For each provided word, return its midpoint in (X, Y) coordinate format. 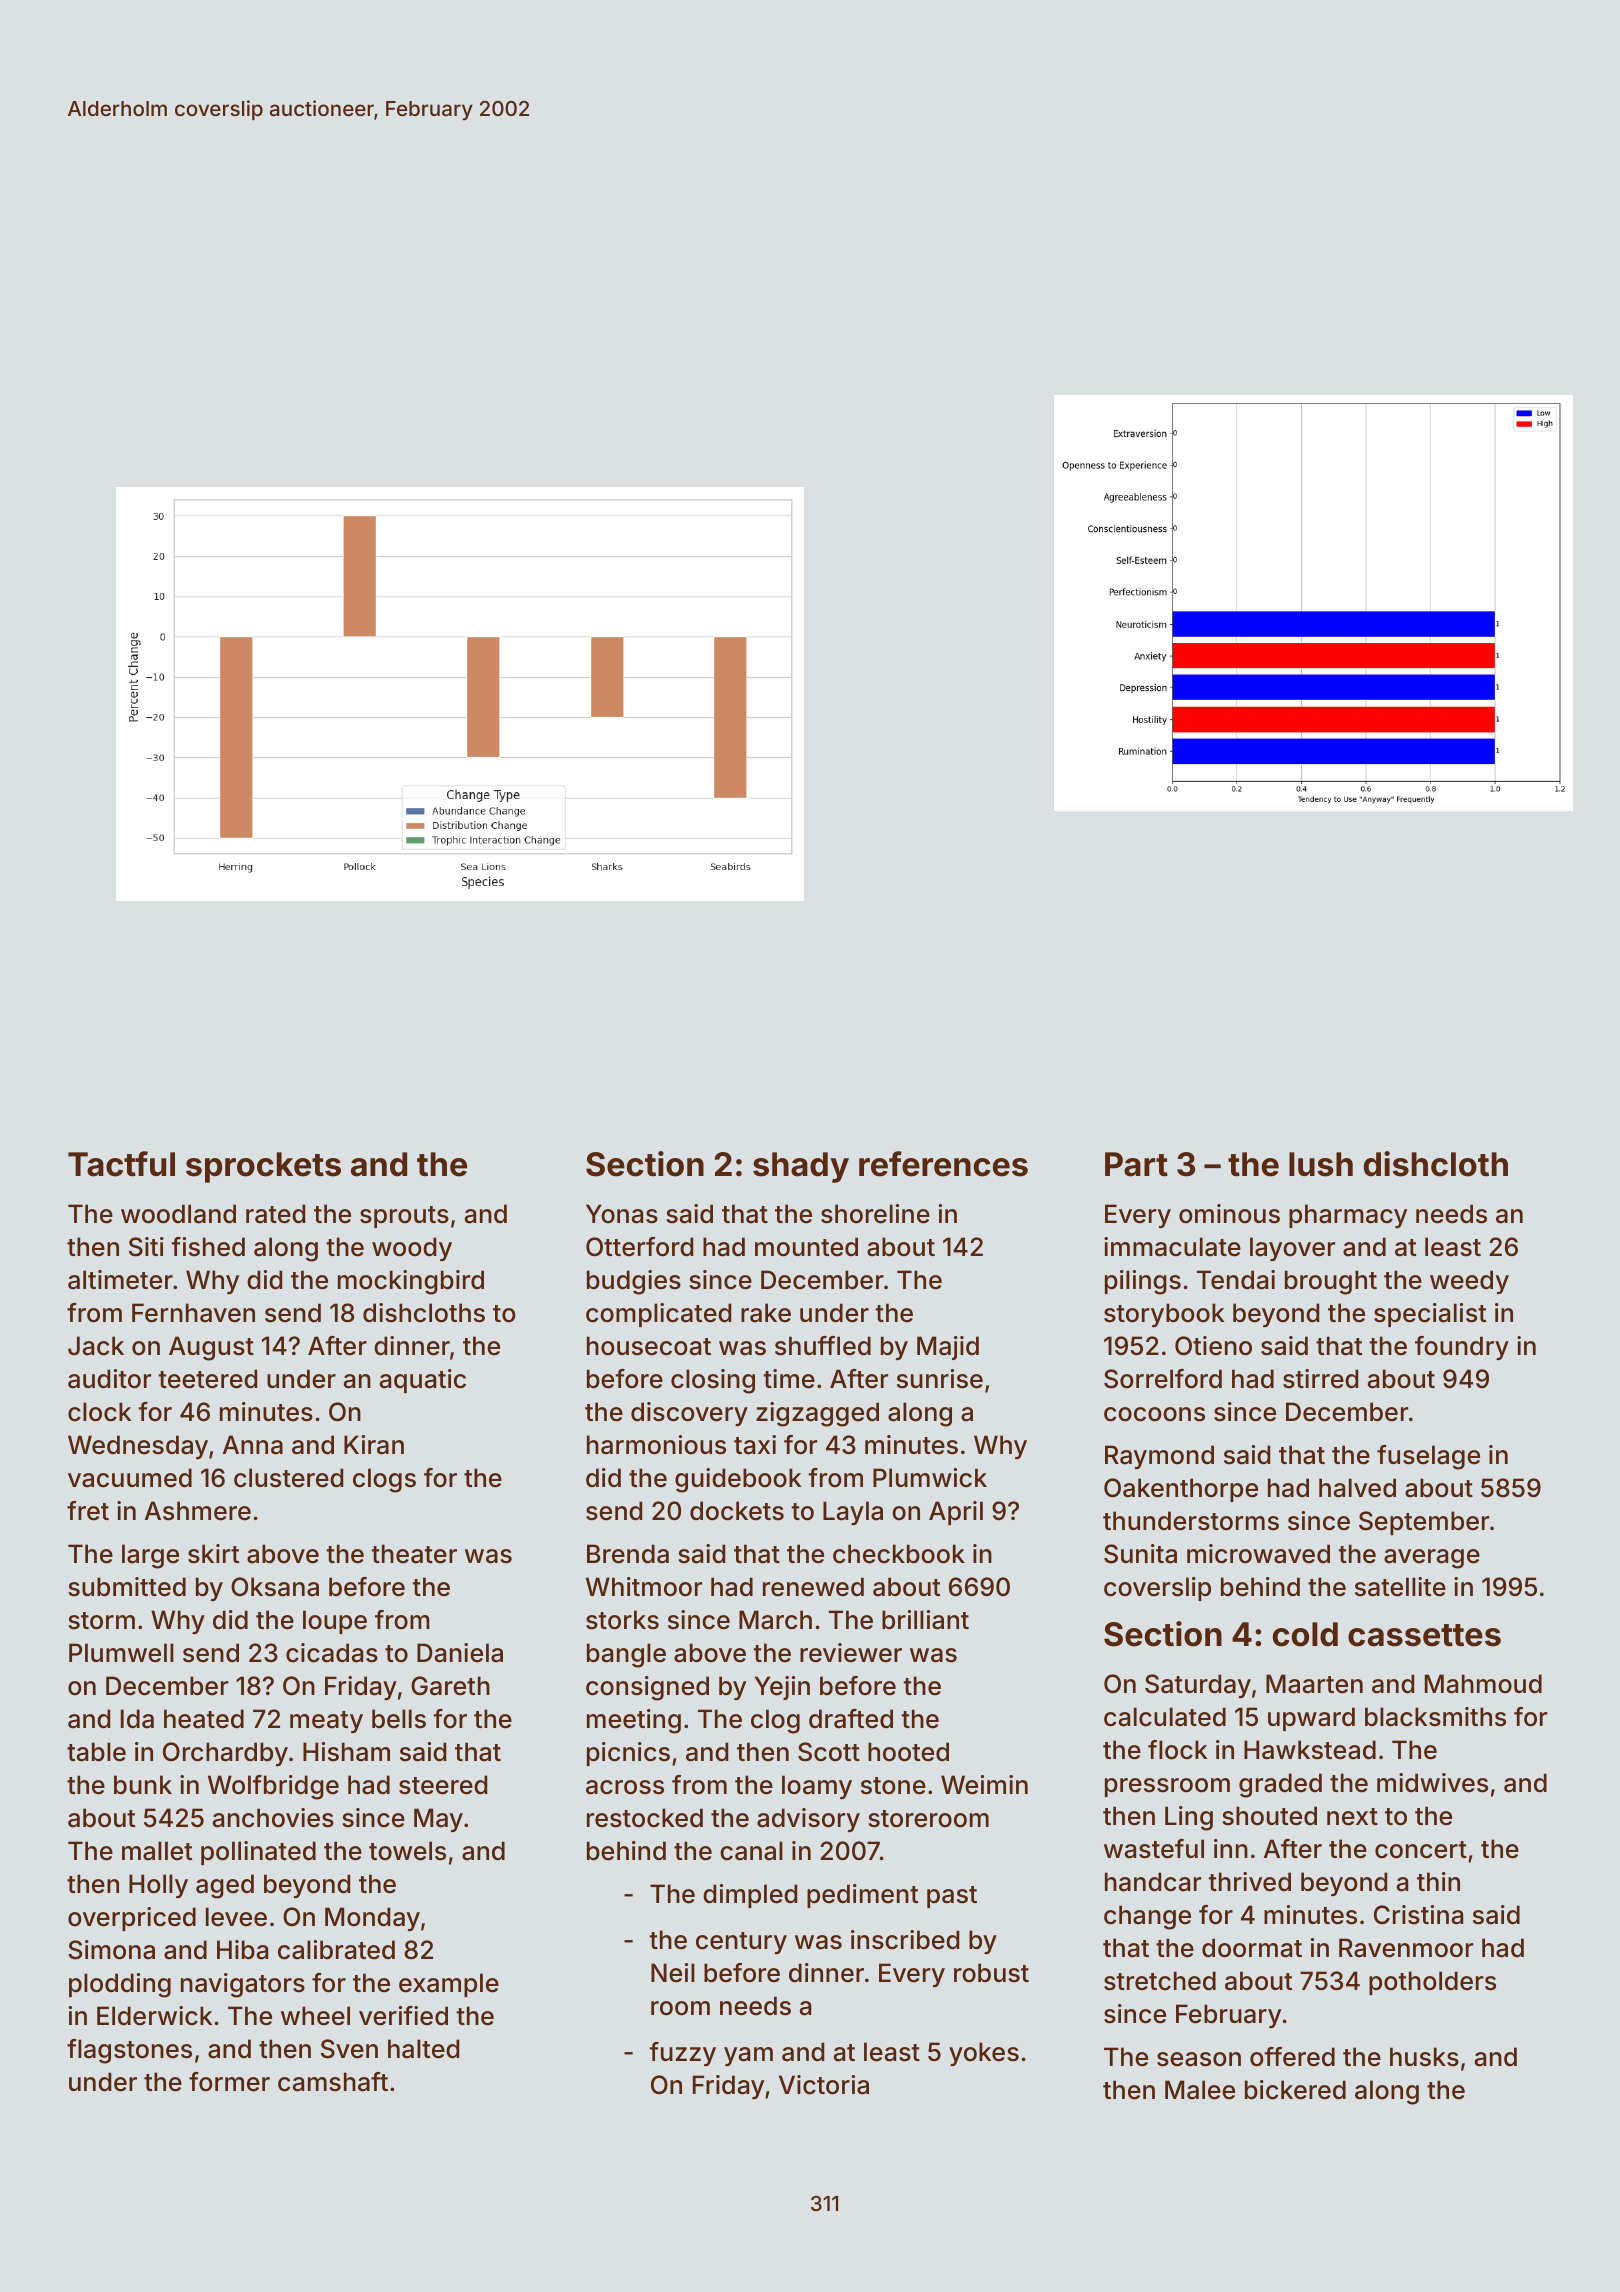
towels (407, 1851)
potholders (1432, 1983)
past (952, 1897)
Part (1136, 1164)
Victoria (824, 2085)
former (229, 2082)
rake (766, 1313)
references (943, 1164)
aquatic (423, 1381)
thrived (1249, 1882)
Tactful (121, 1164)
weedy (1469, 1282)
